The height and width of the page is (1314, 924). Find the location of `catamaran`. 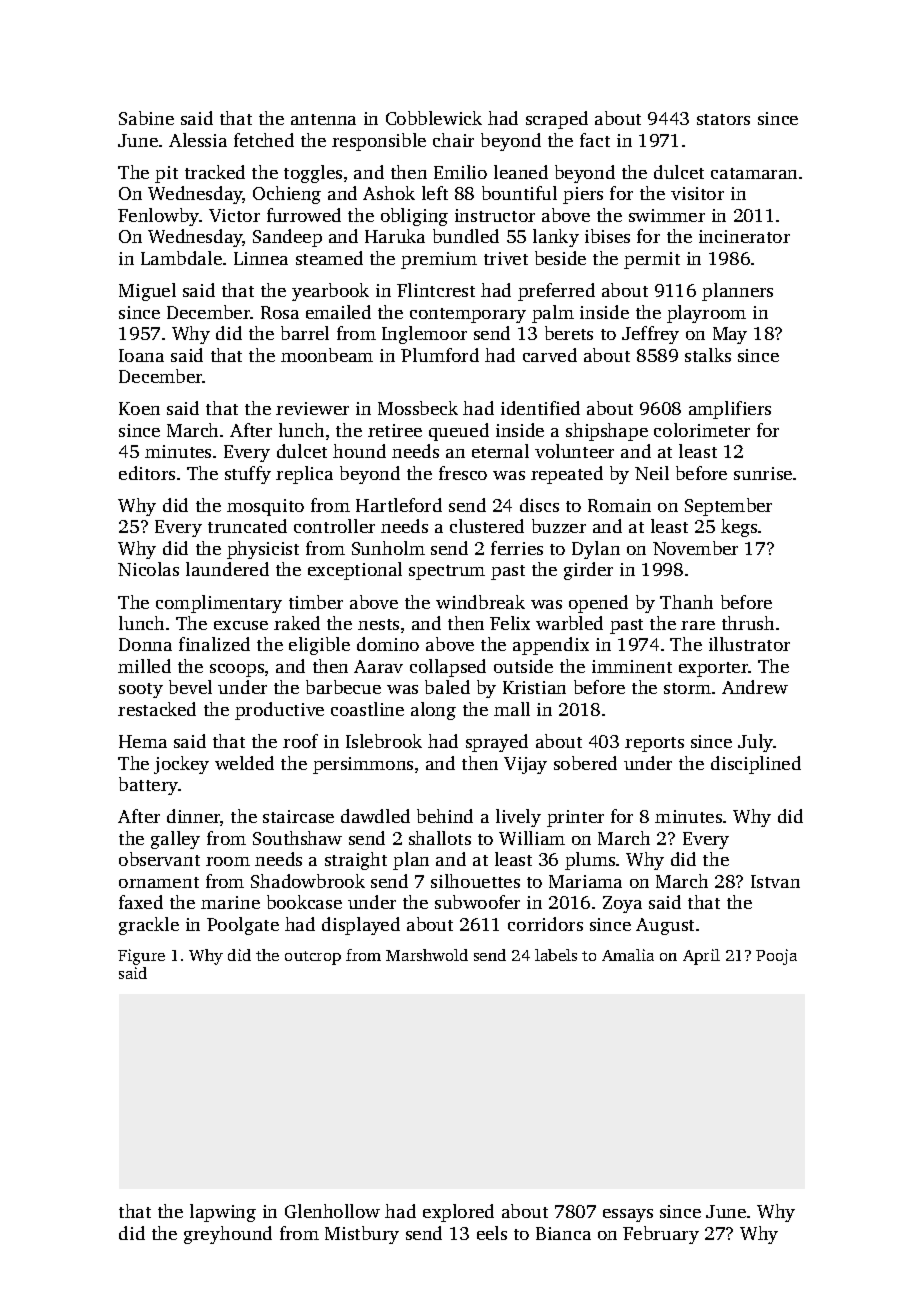

catamaran is located at coordinates (754, 173).
